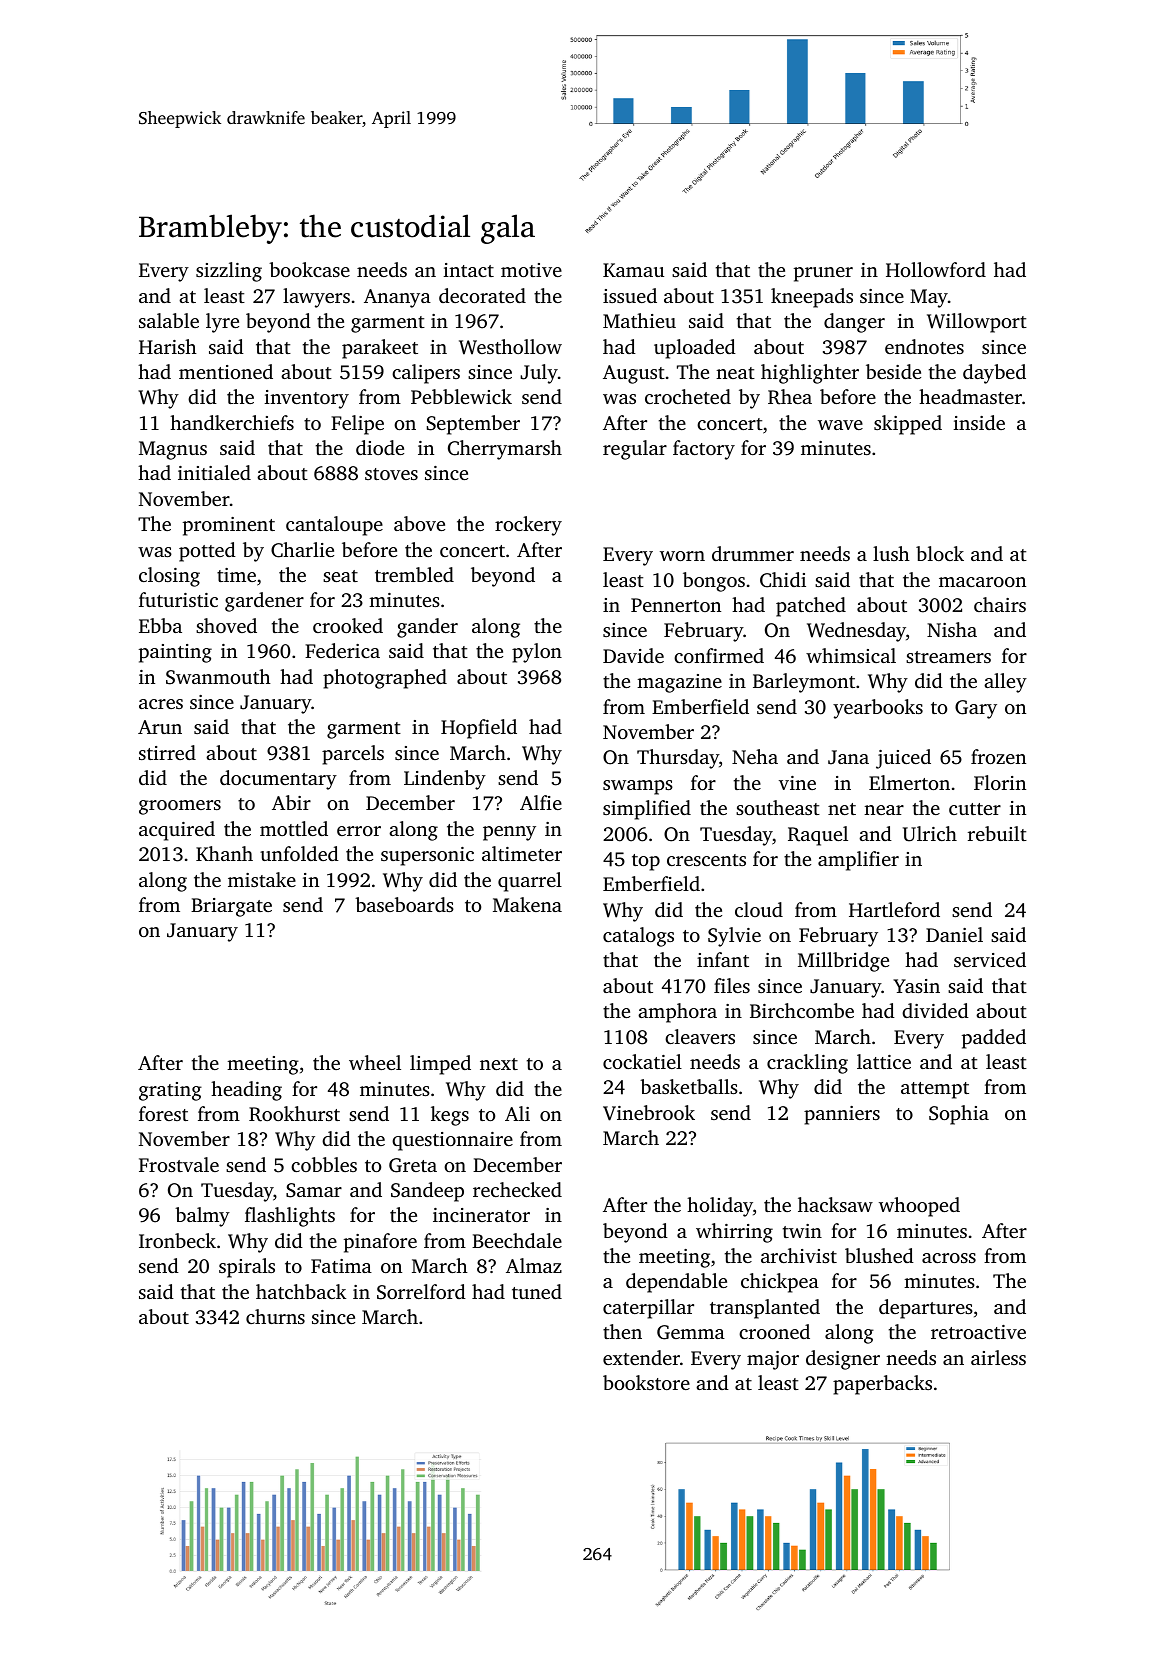 The image size is (1165, 1654). I want to click on extender, so click(641, 1357).
